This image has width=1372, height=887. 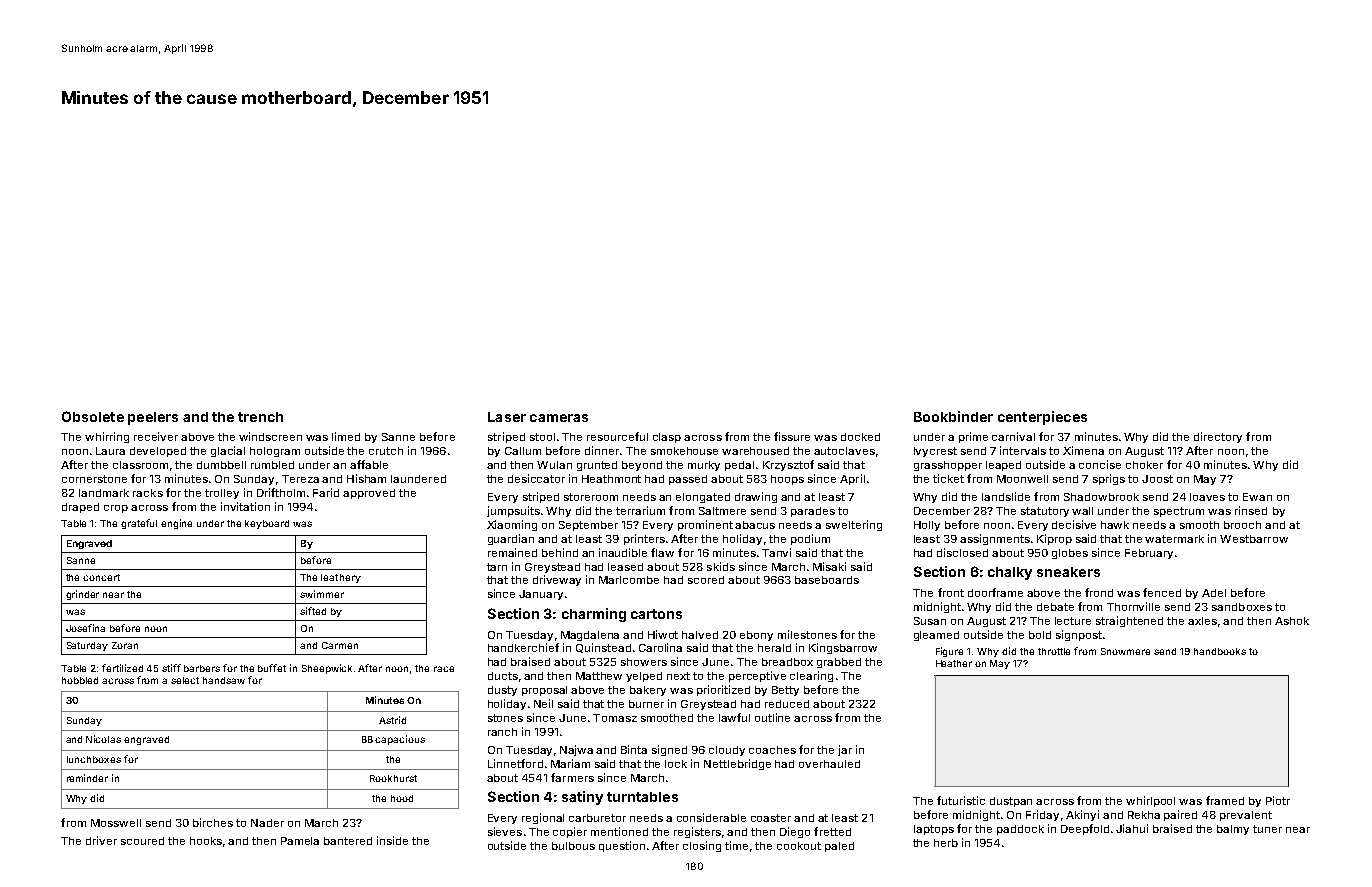 What do you see at coordinates (393, 778) in the image?
I see `Rookhurst` at bounding box center [393, 778].
